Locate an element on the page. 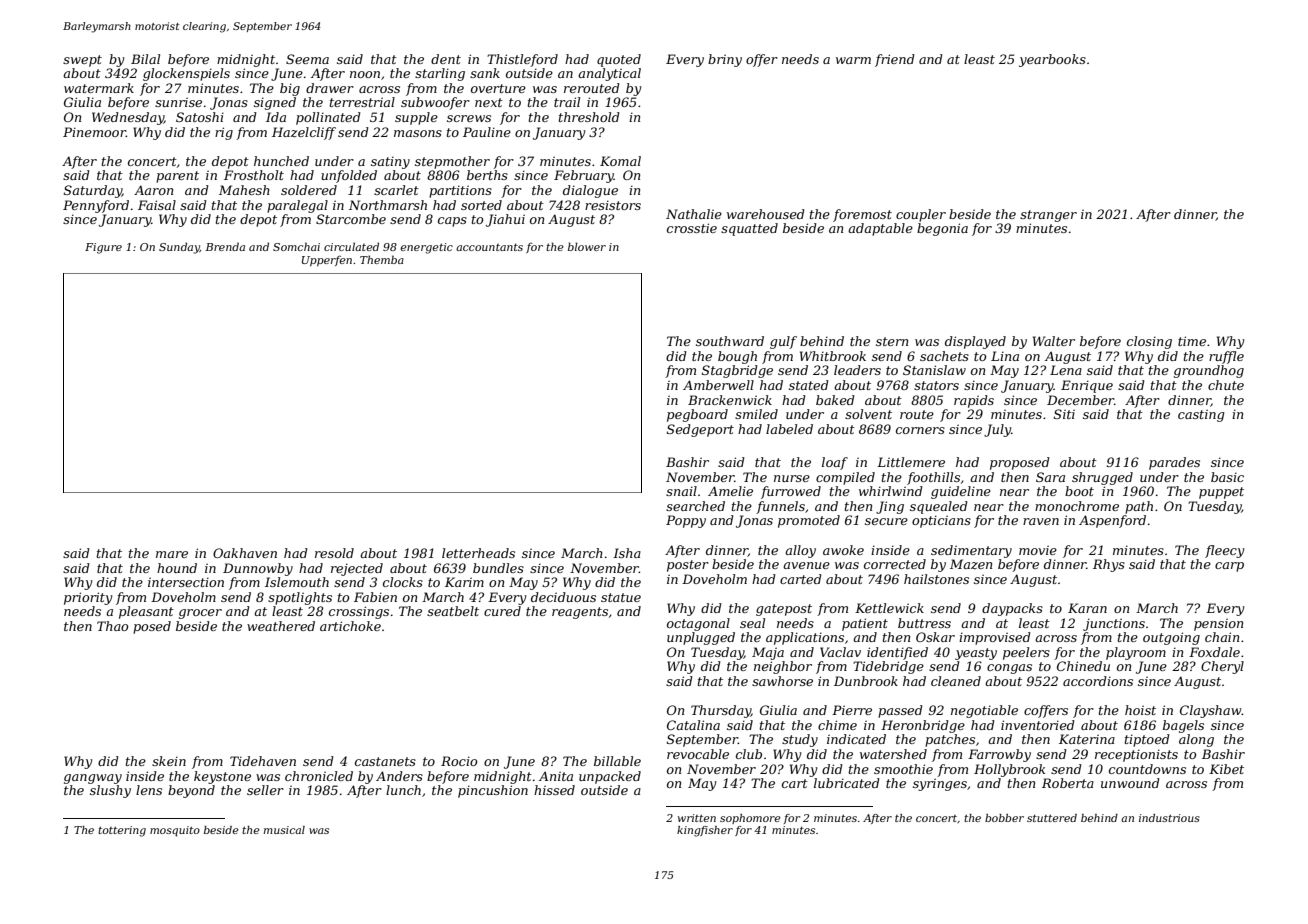  yearbooks is located at coordinates (1052, 60).
